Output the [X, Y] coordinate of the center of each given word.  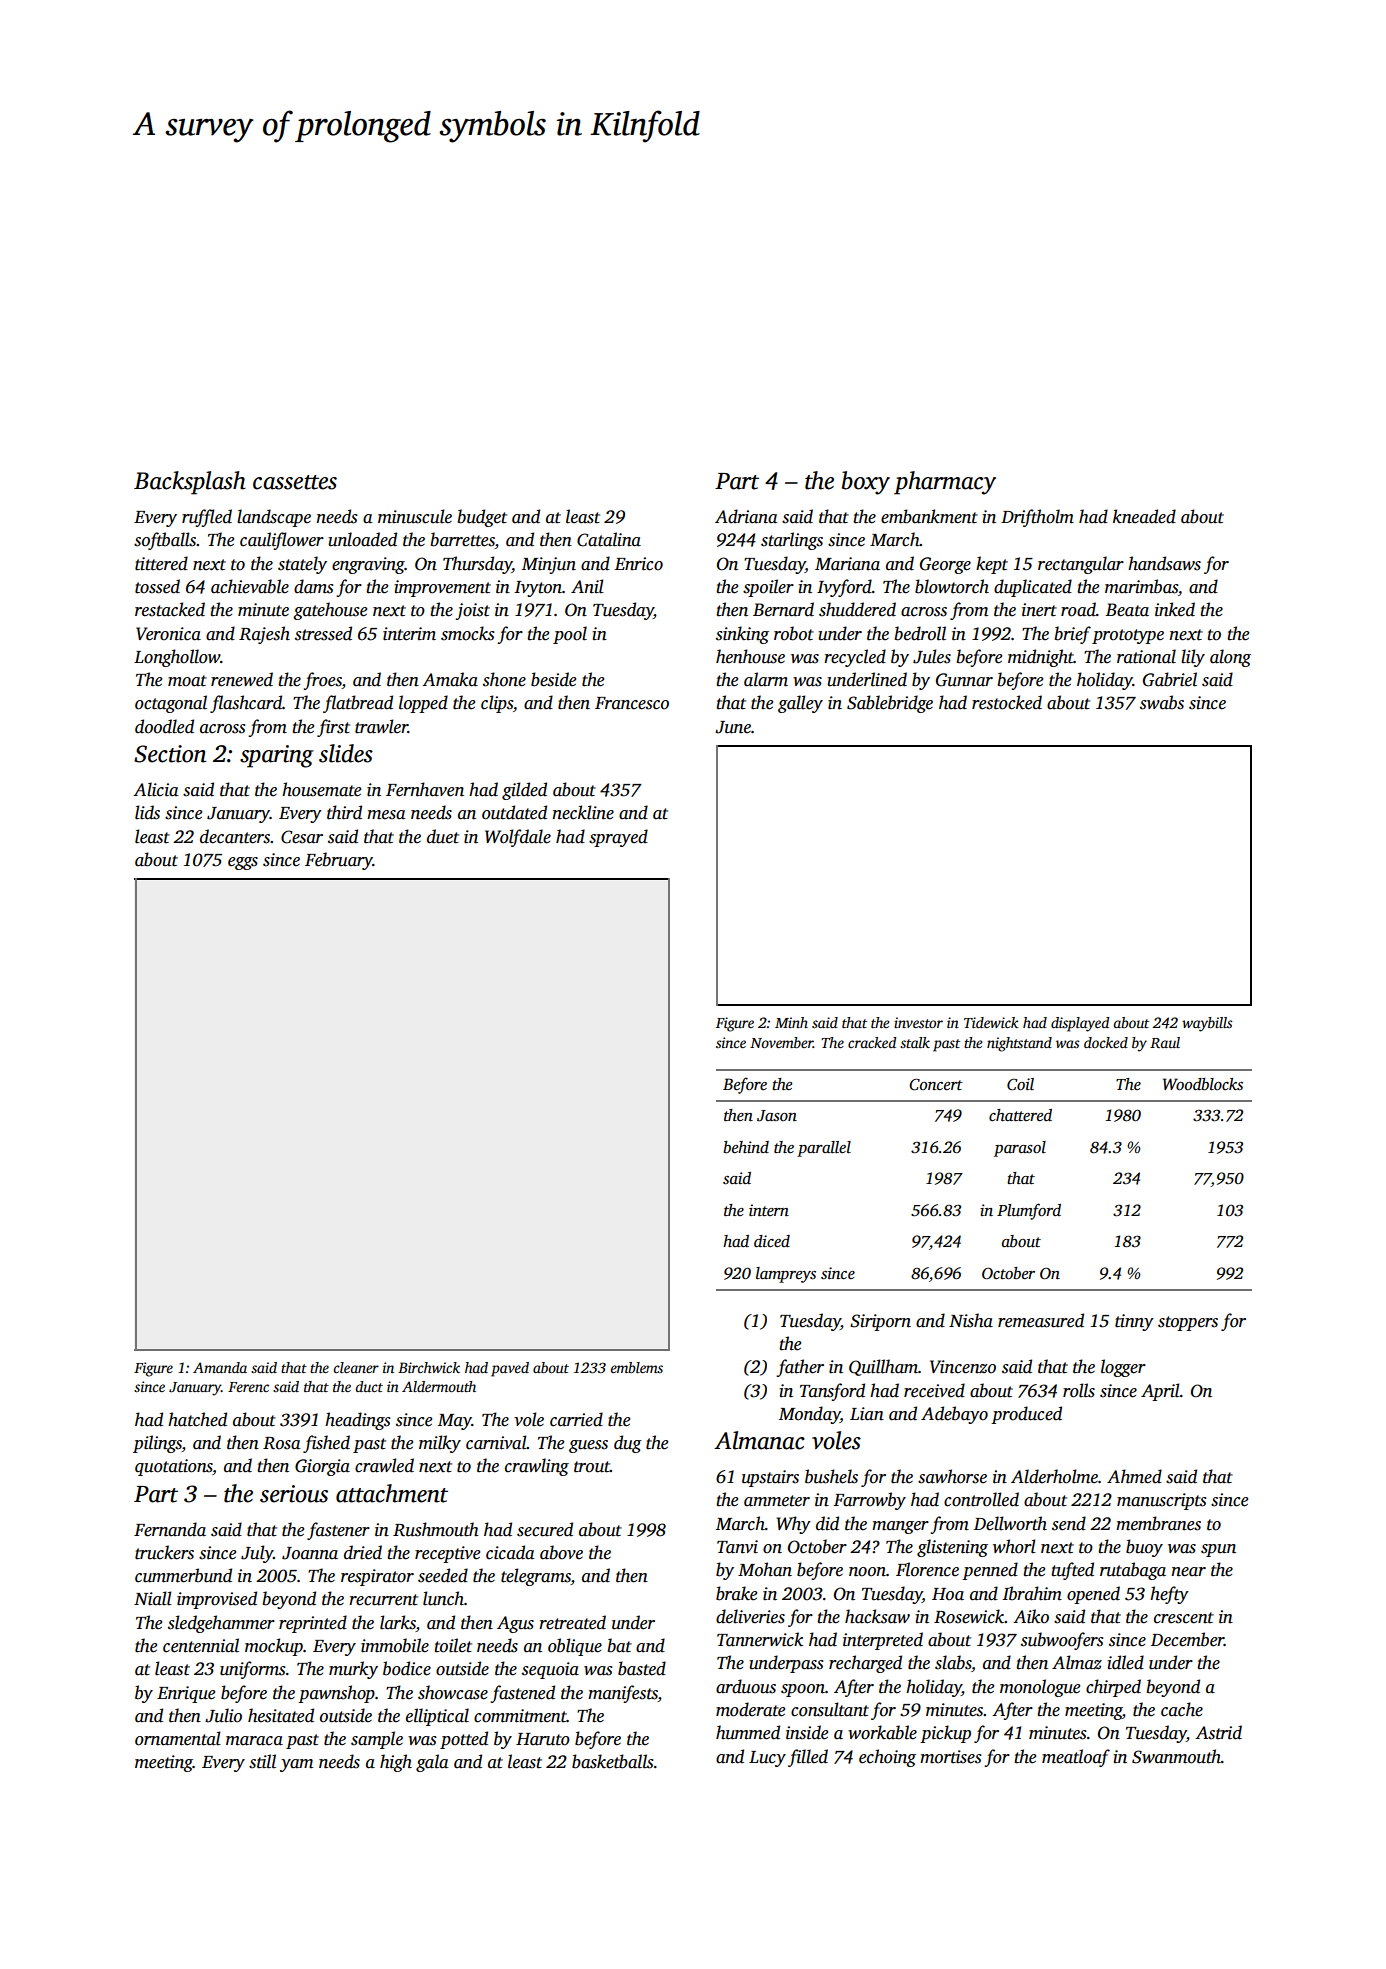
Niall [153, 1598]
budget [482, 518]
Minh [791, 1022]
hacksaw [877, 1616]
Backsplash [190, 483]
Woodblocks [1203, 1084]
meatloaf [1076, 1758]
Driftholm [1037, 518]
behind [746, 1147]
